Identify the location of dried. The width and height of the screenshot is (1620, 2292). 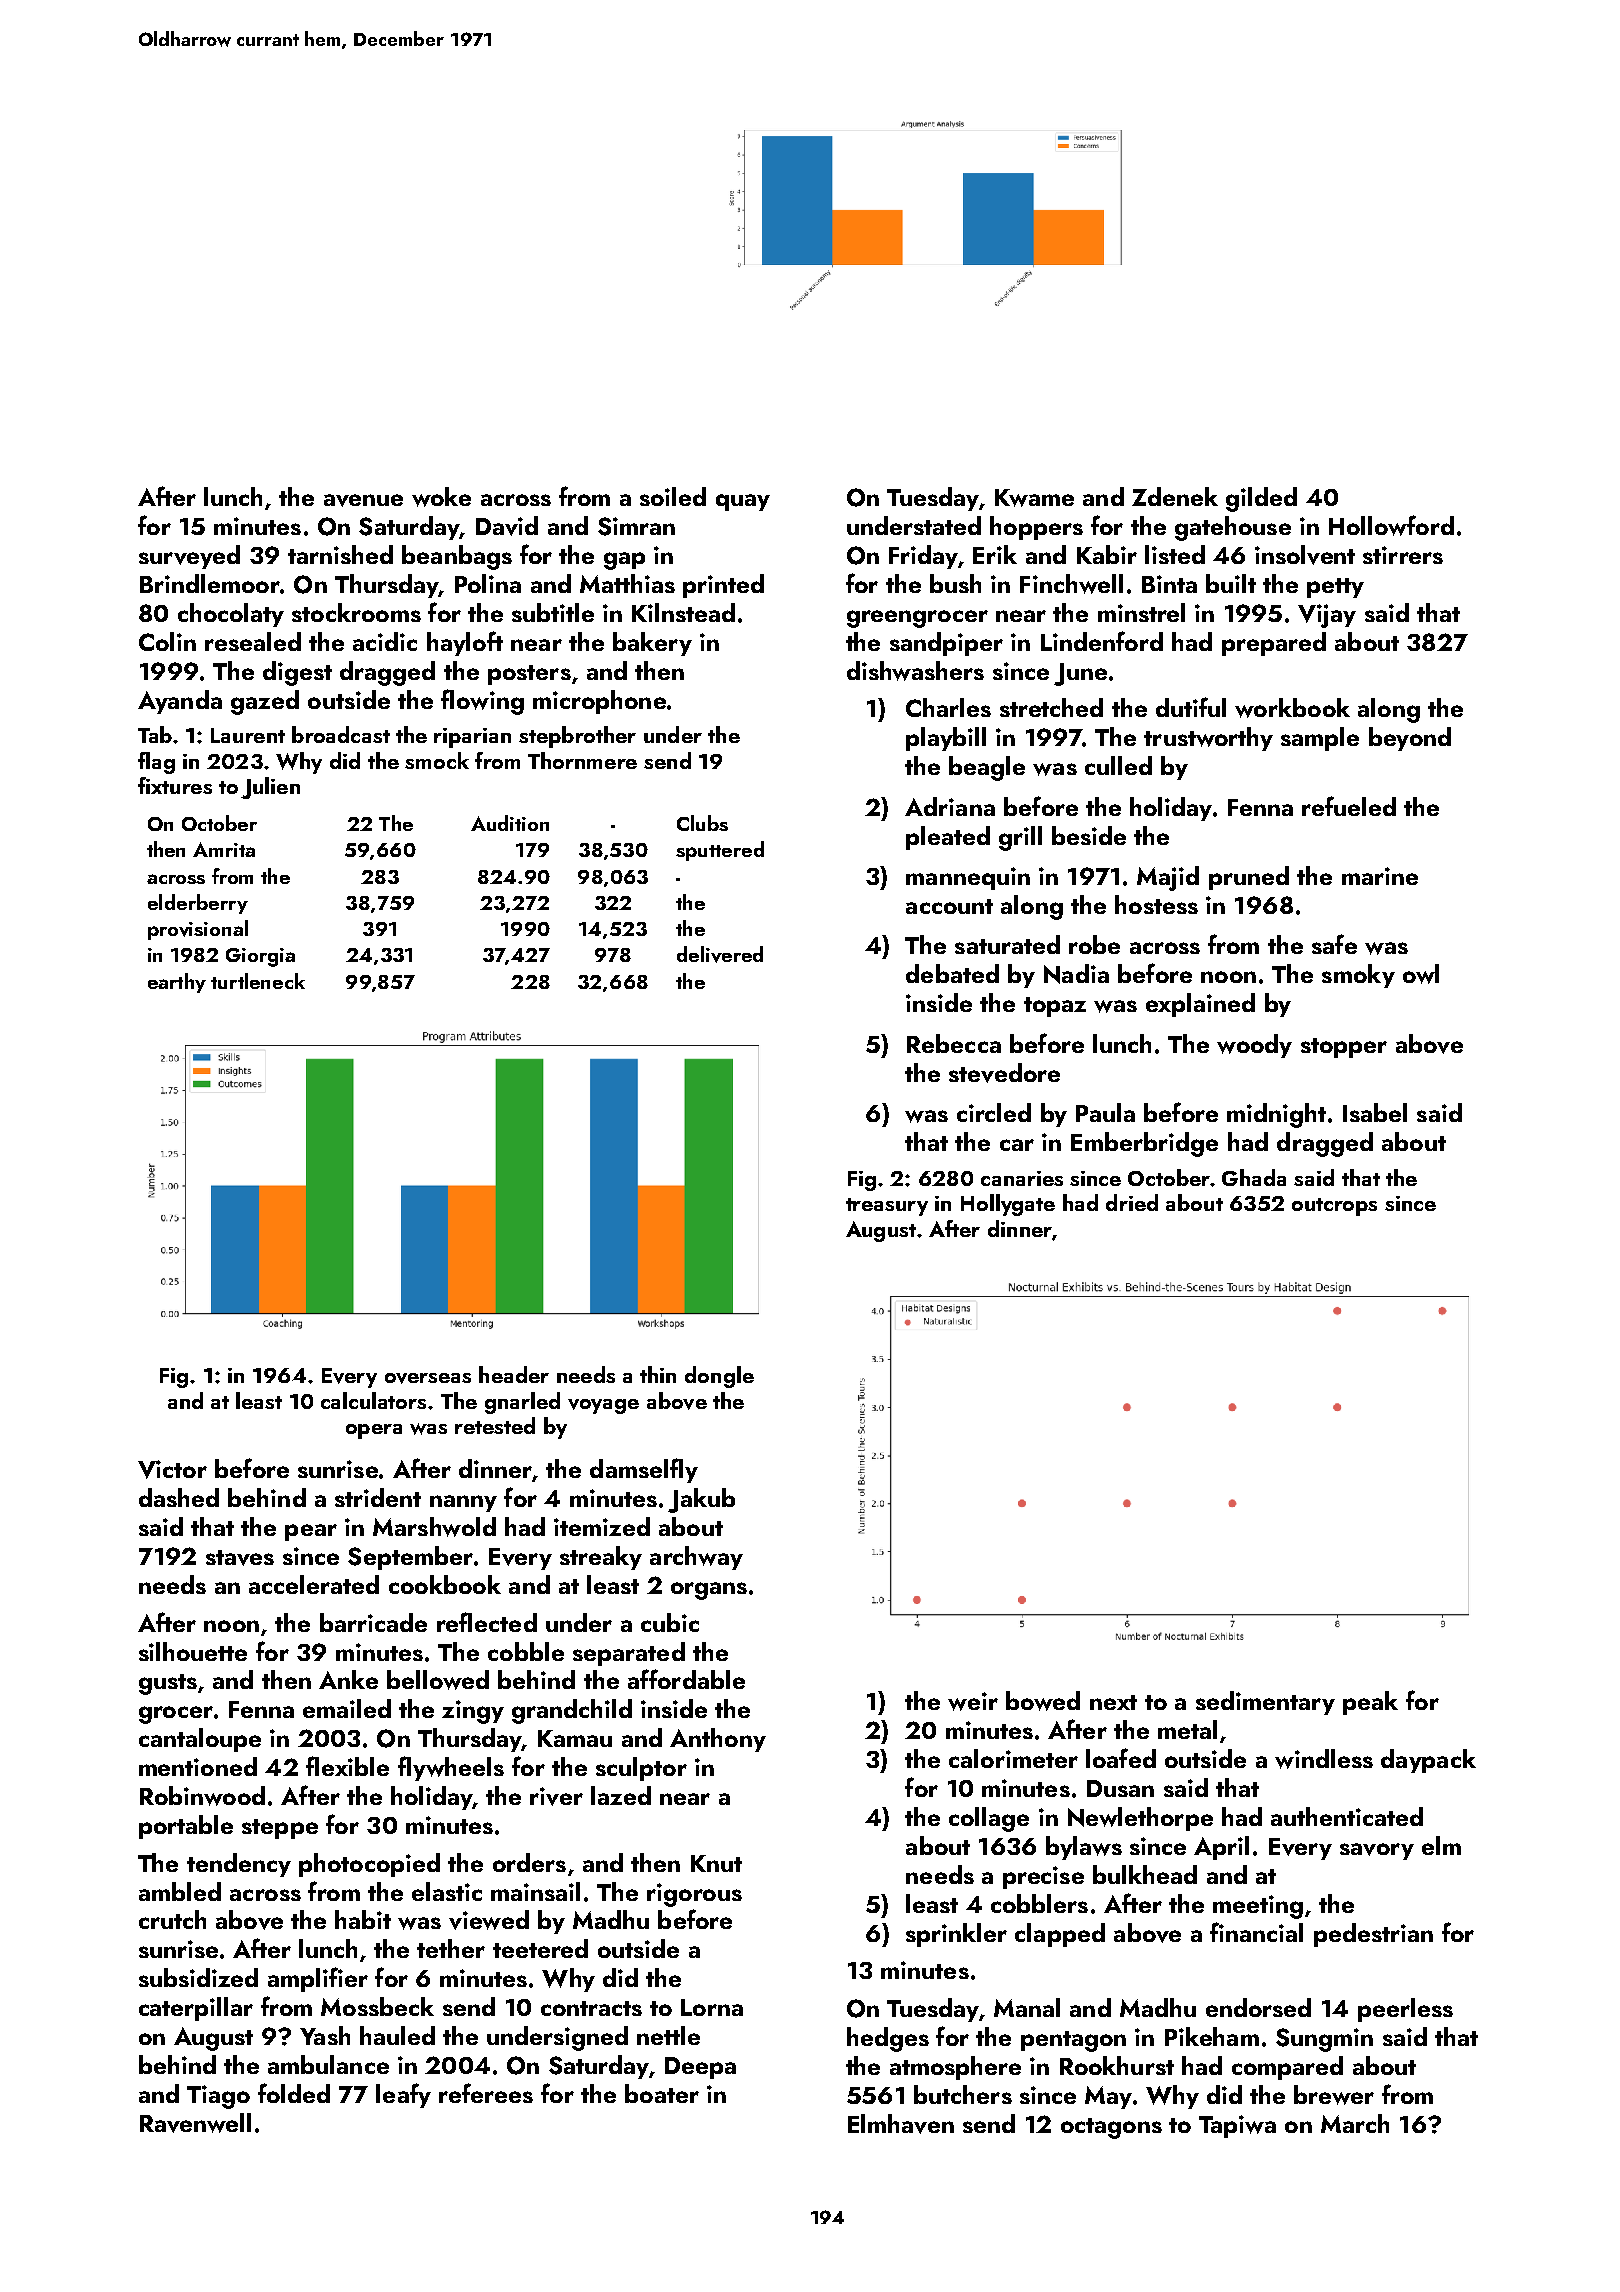
(1132, 1202).
